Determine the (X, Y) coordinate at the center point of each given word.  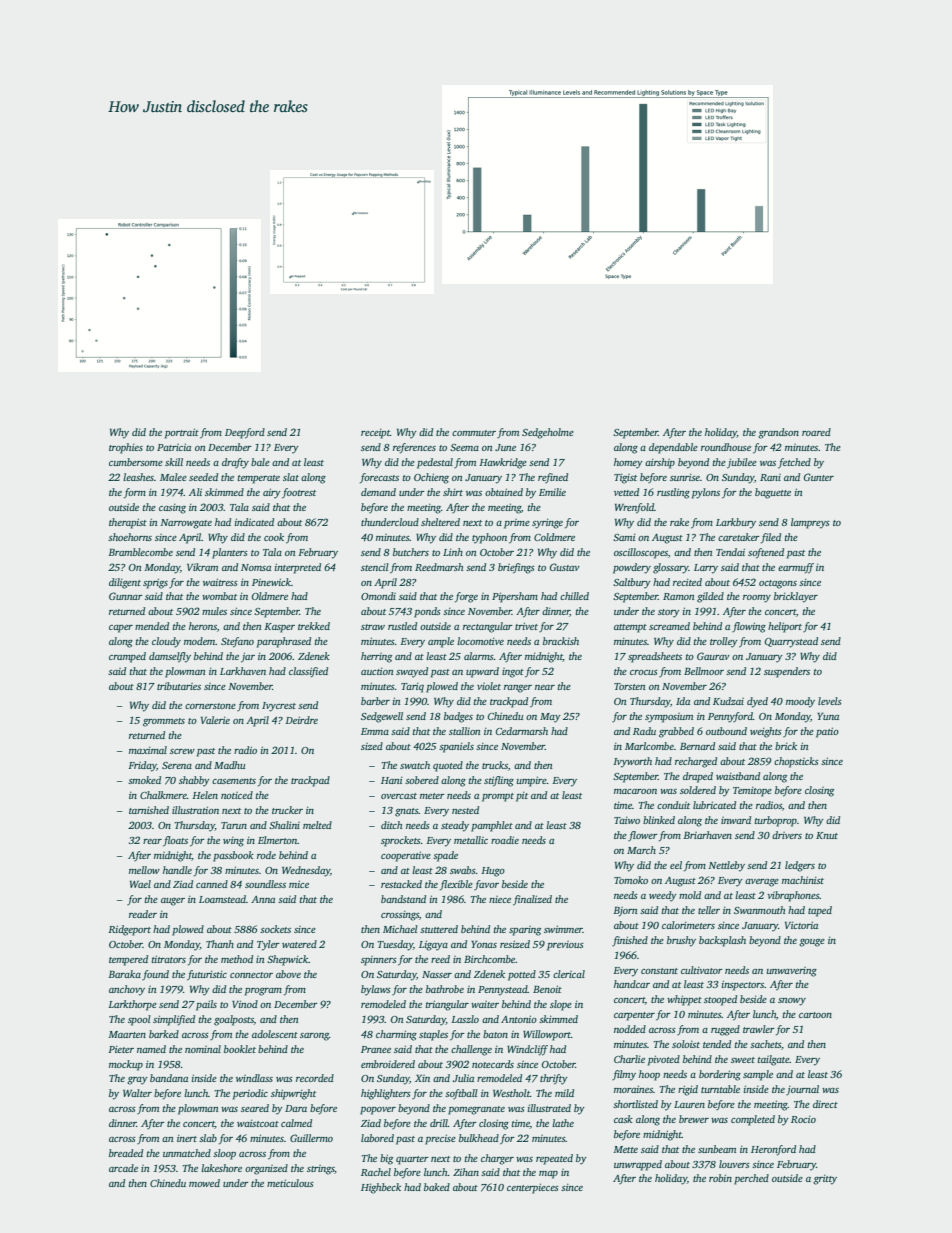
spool (139, 1020)
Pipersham (515, 597)
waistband (738, 776)
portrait (182, 433)
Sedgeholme (548, 433)
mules (214, 611)
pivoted (664, 1060)
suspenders (787, 672)
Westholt (511, 1093)
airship (660, 463)
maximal (148, 750)
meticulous (290, 1183)
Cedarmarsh (522, 731)
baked (437, 1187)
